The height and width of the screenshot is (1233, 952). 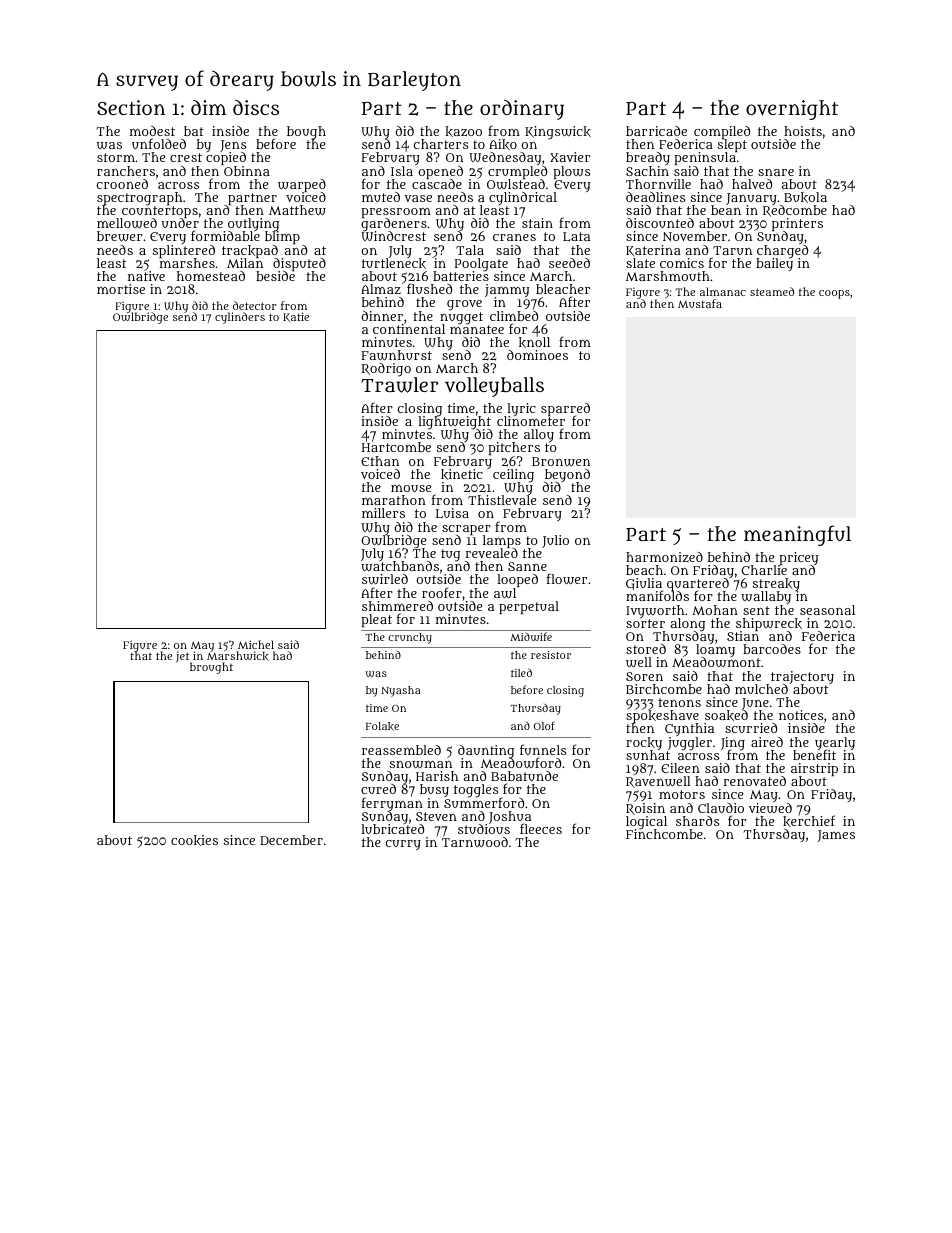 I want to click on Section, so click(x=131, y=107).
